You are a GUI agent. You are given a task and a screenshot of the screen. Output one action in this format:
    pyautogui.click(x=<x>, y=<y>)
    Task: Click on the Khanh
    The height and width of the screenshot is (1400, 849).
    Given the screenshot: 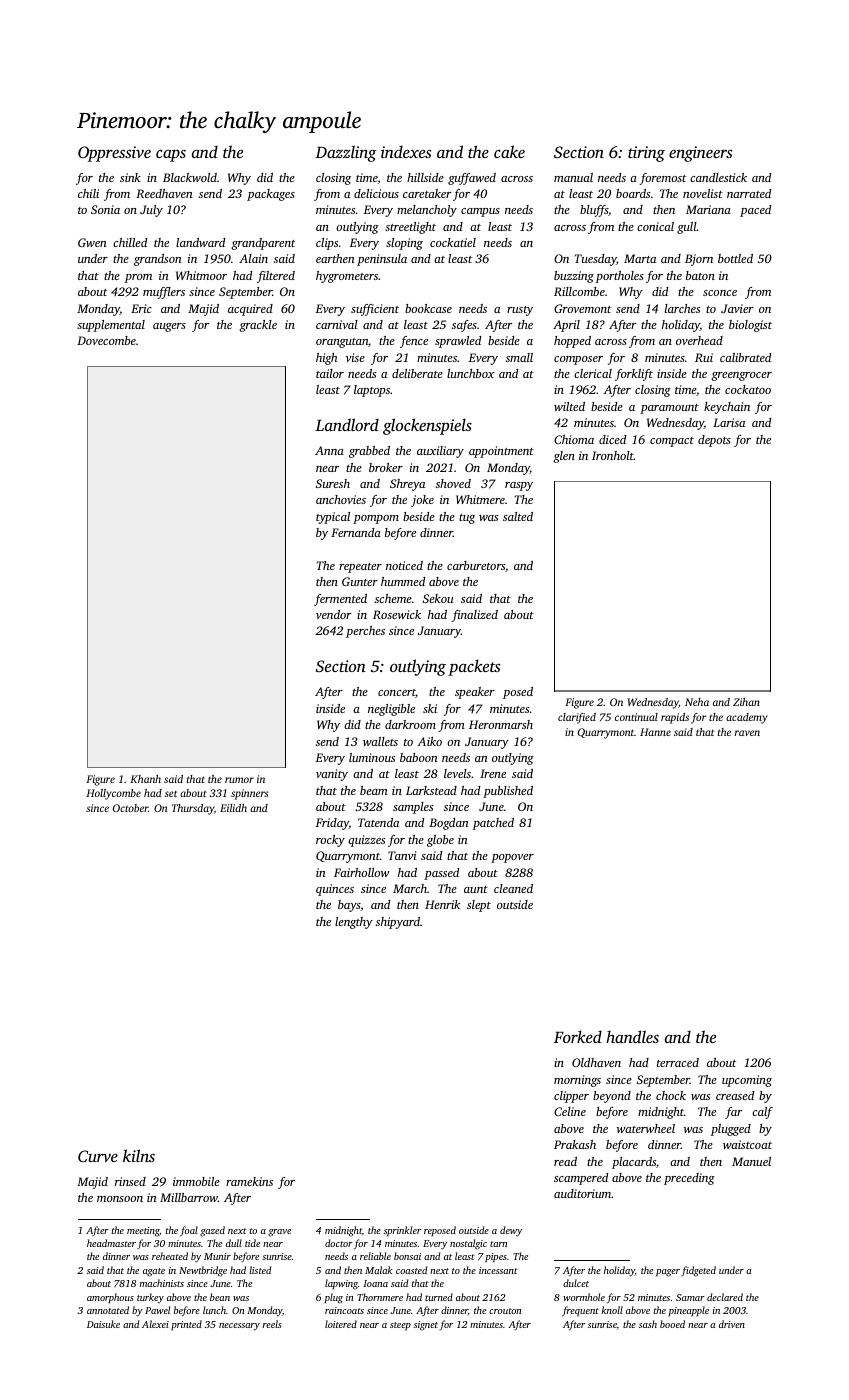 What is the action you would take?
    pyautogui.click(x=145, y=779)
